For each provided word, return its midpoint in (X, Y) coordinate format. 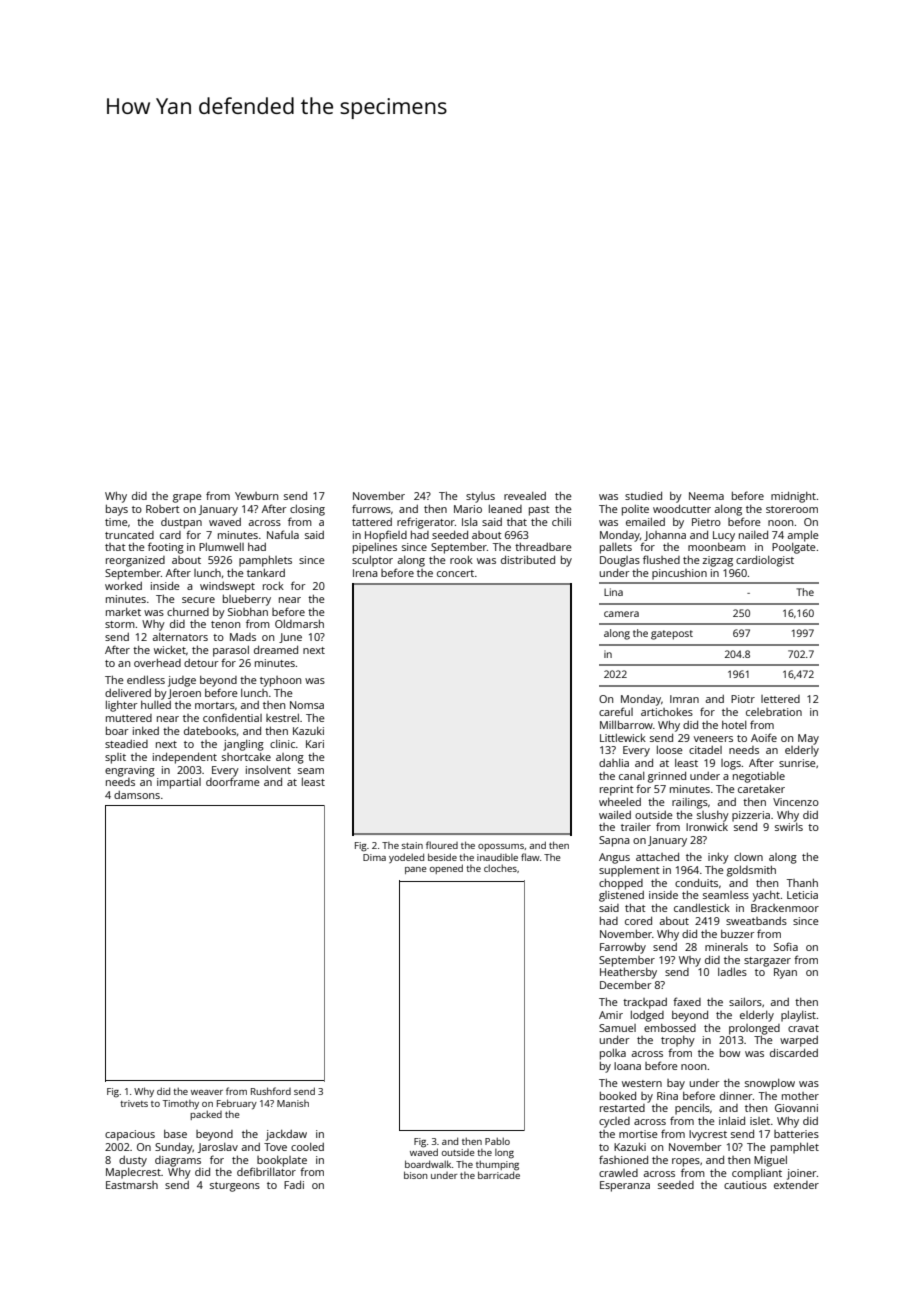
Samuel (617, 1028)
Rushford (271, 1091)
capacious (130, 1135)
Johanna (665, 536)
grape (187, 498)
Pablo (497, 1141)
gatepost (672, 635)
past (539, 511)
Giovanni (796, 1108)
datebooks (210, 731)
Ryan (785, 973)
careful (616, 711)
